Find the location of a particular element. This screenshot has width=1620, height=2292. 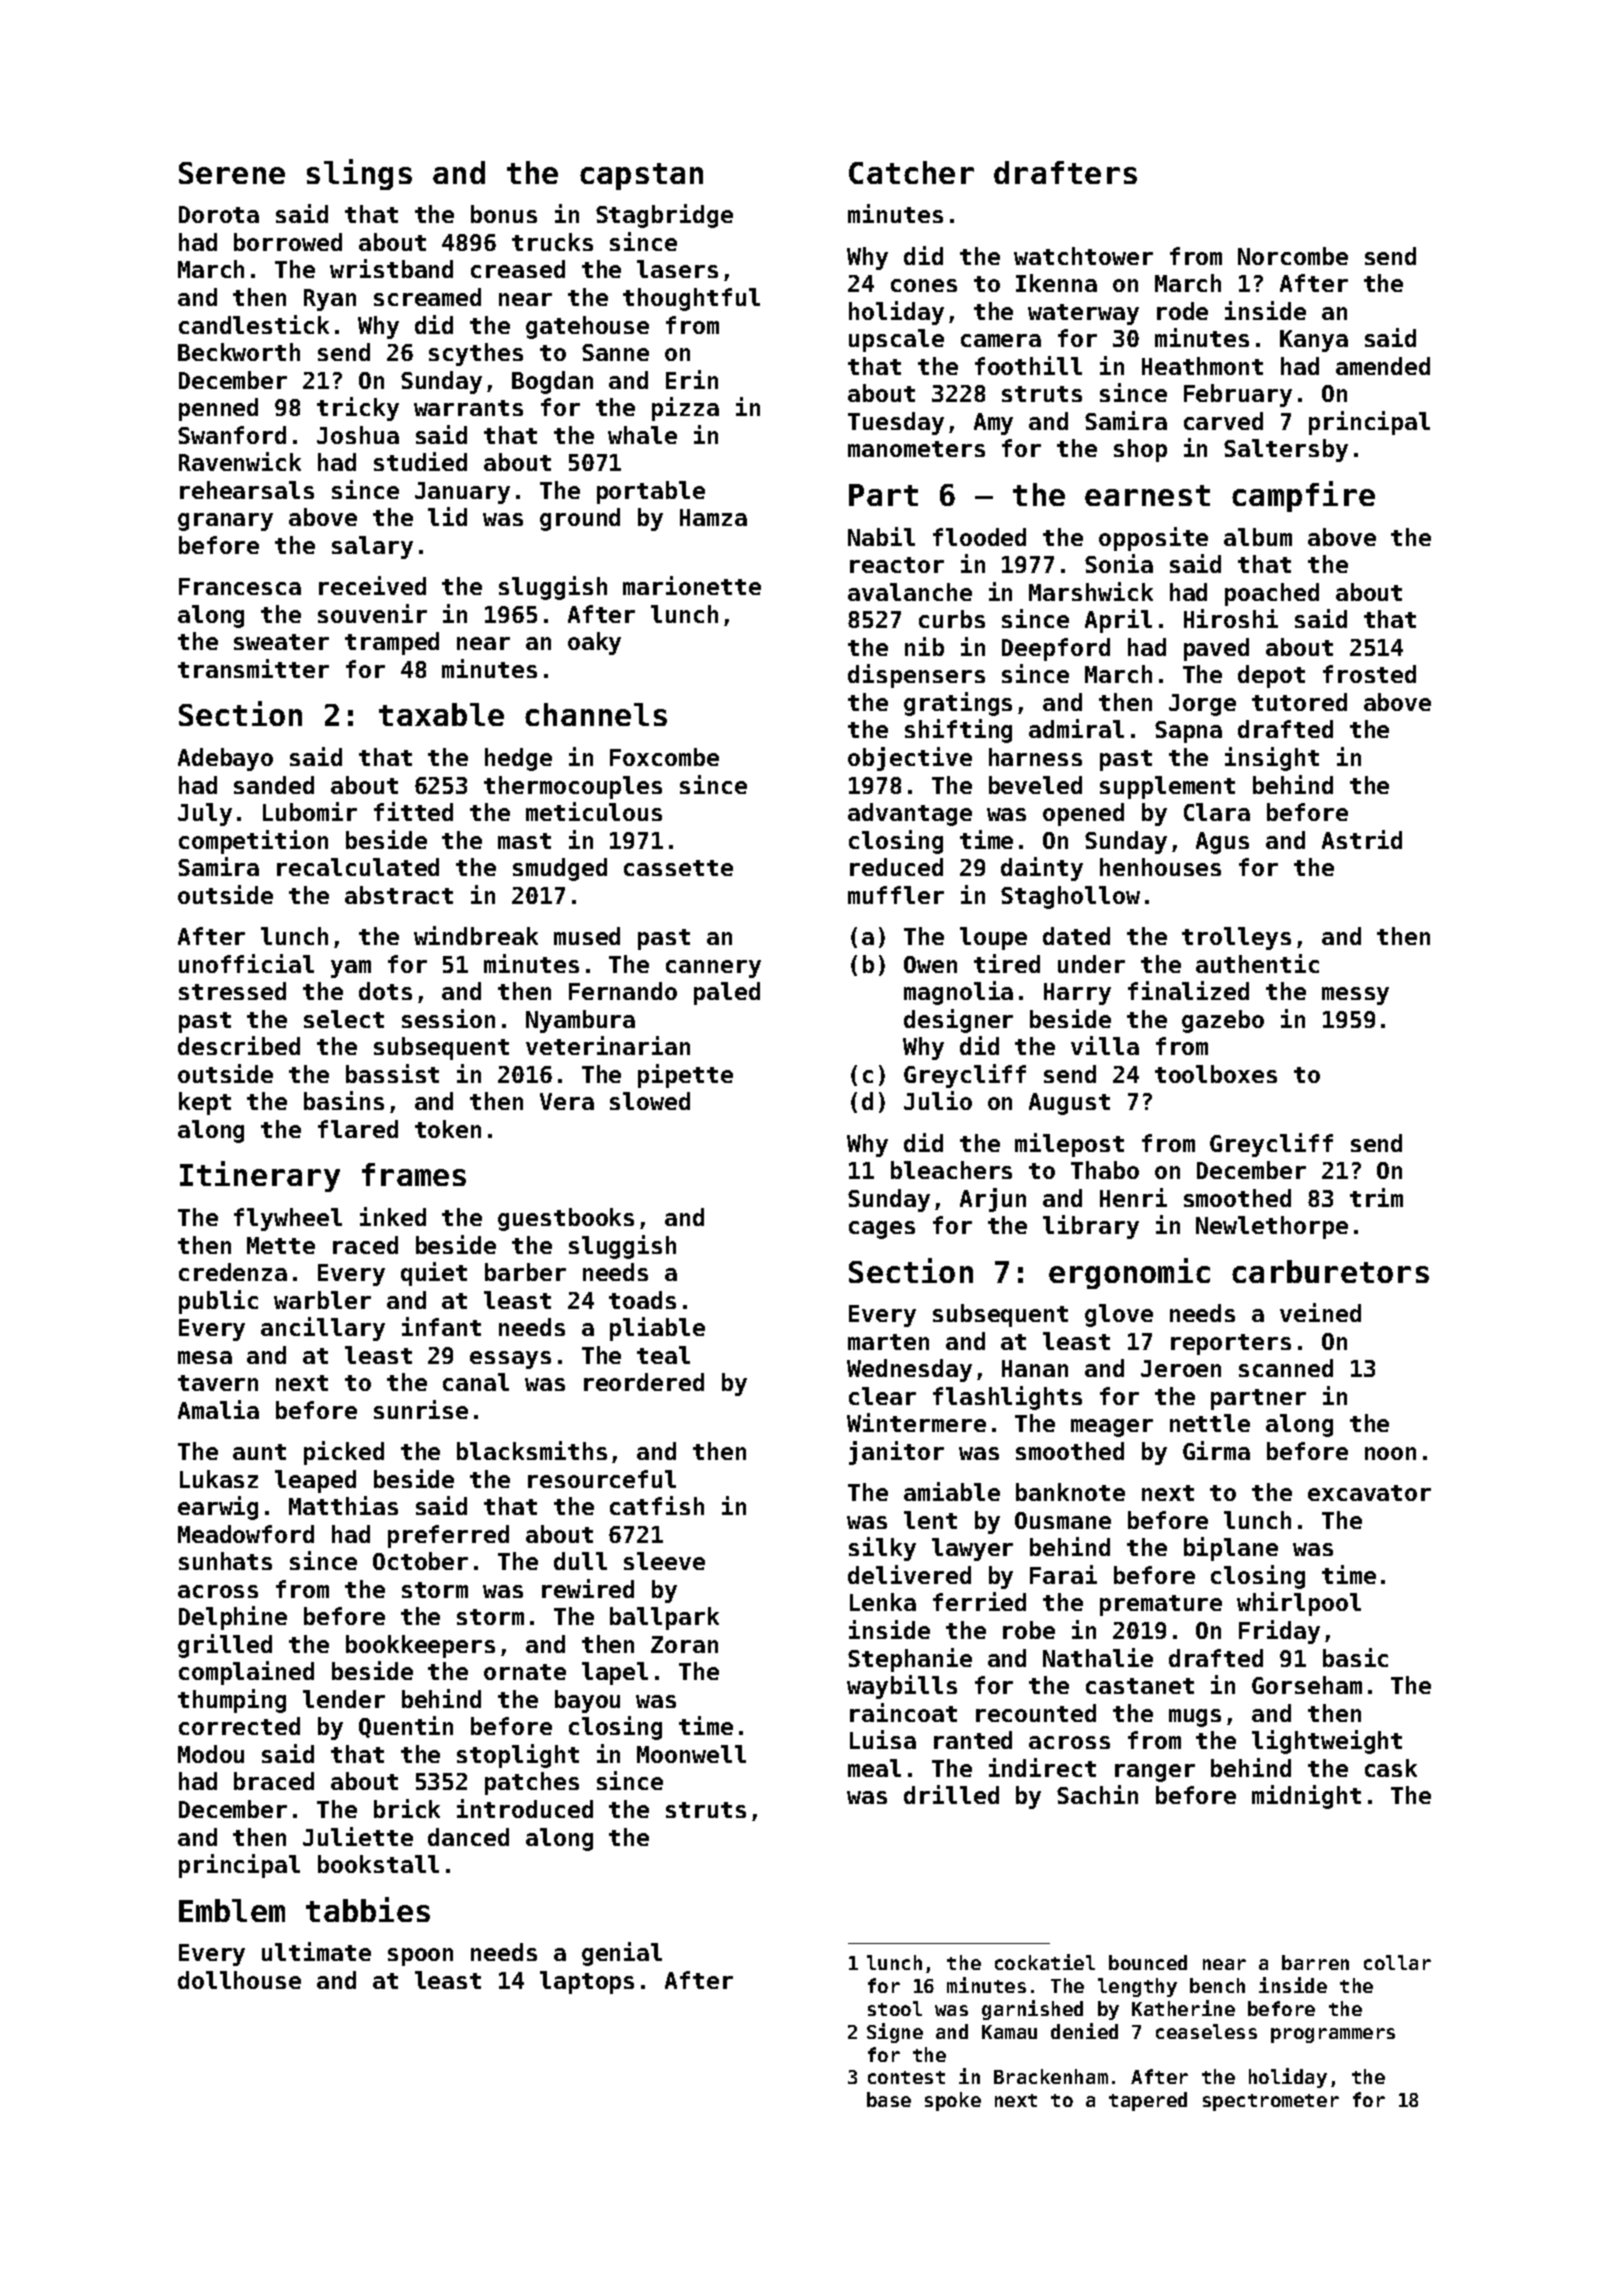

laptops is located at coordinates (587, 1982).
